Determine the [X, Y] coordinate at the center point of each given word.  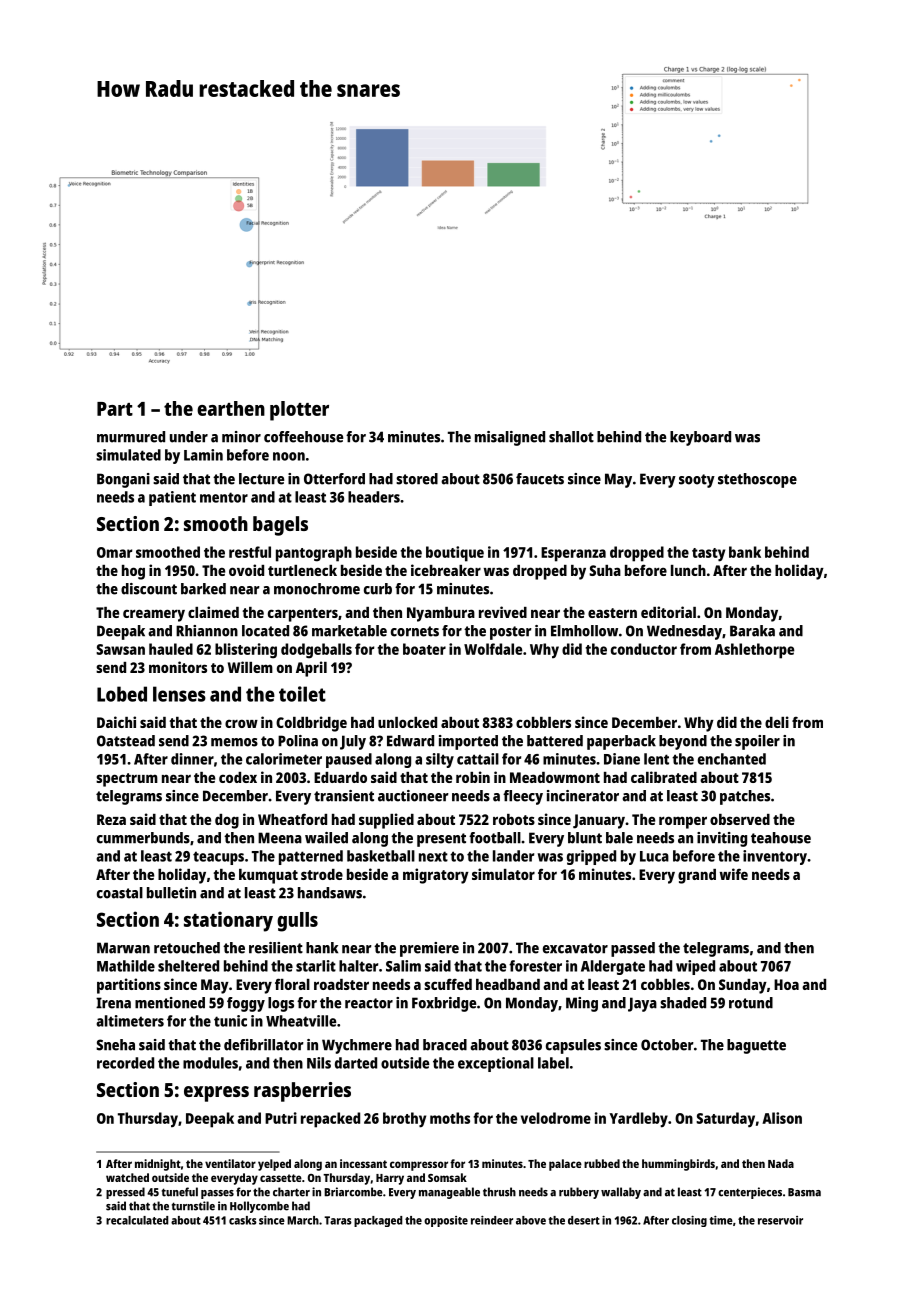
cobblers [543, 722]
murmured [131, 437]
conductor [644, 649]
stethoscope [757, 480]
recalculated [137, 1220]
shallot [571, 437]
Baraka [752, 631]
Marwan [123, 948]
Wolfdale [493, 649]
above [531, 1220]
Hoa [786, 984]
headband [508, 984]
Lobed [122, 694]
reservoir [780, 1220]
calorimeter [284, 759]
